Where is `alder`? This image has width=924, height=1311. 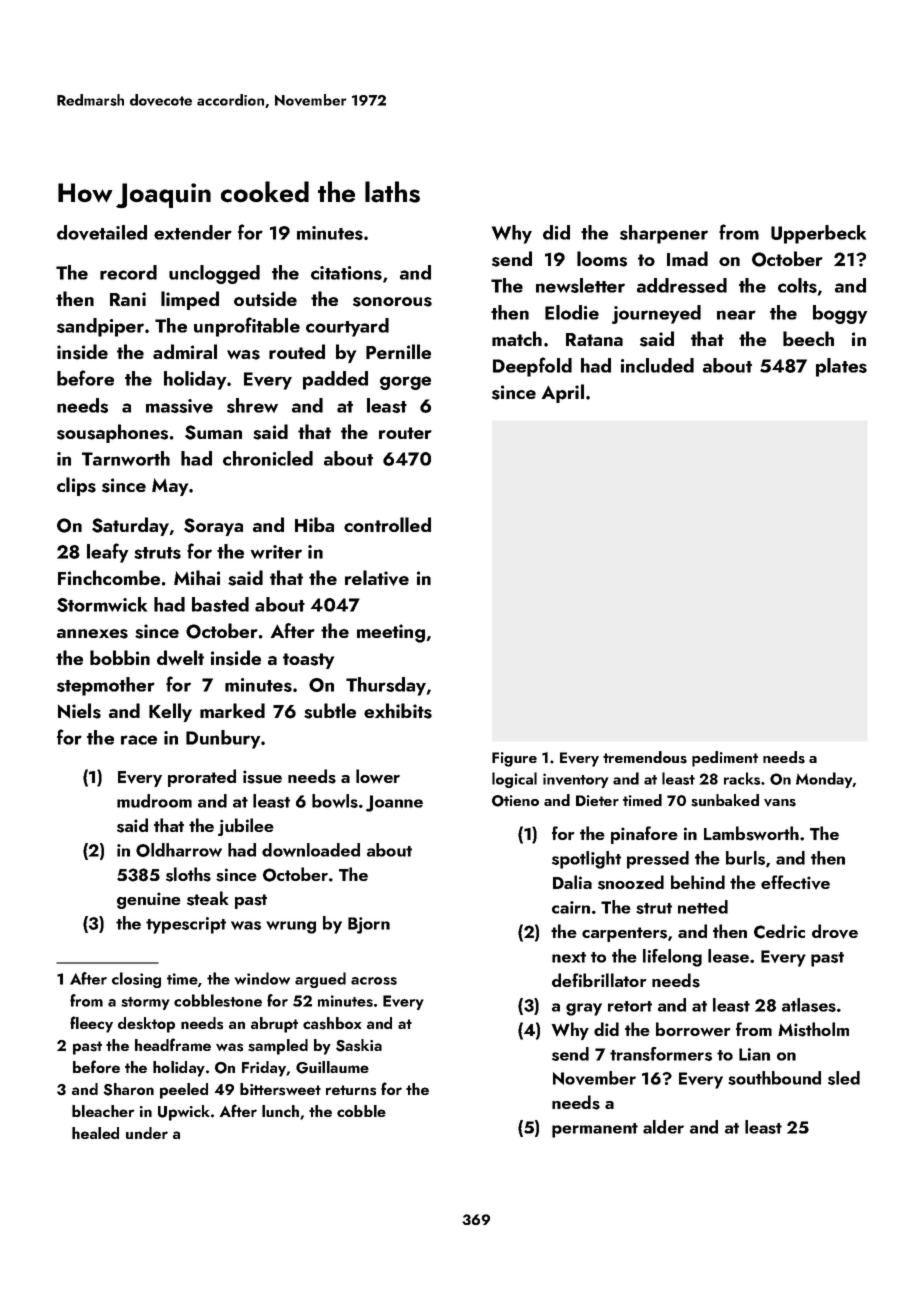
alder is located at coordinates (663, 1127).
